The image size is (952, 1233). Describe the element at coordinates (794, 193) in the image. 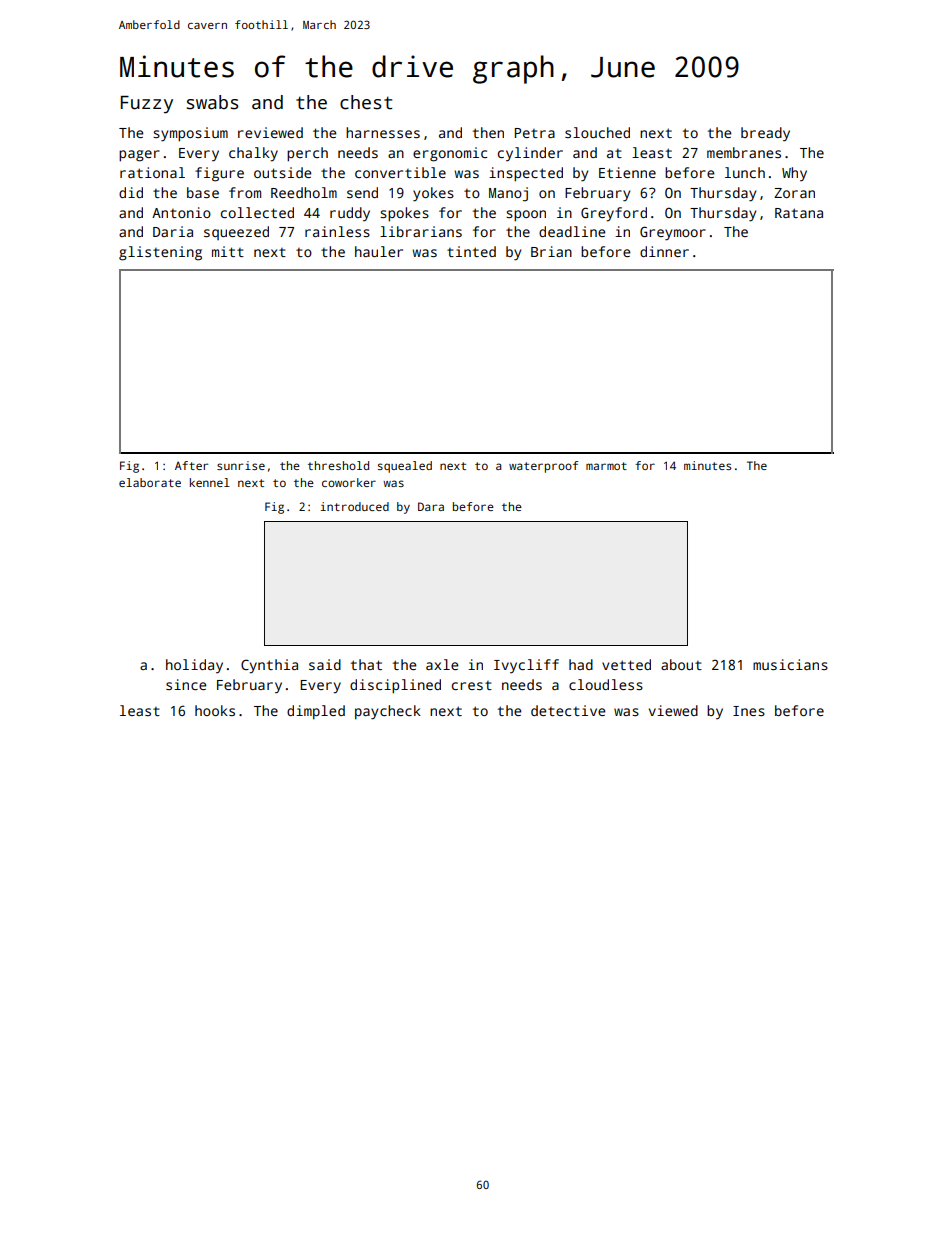

I see `Zoran` at that location.
